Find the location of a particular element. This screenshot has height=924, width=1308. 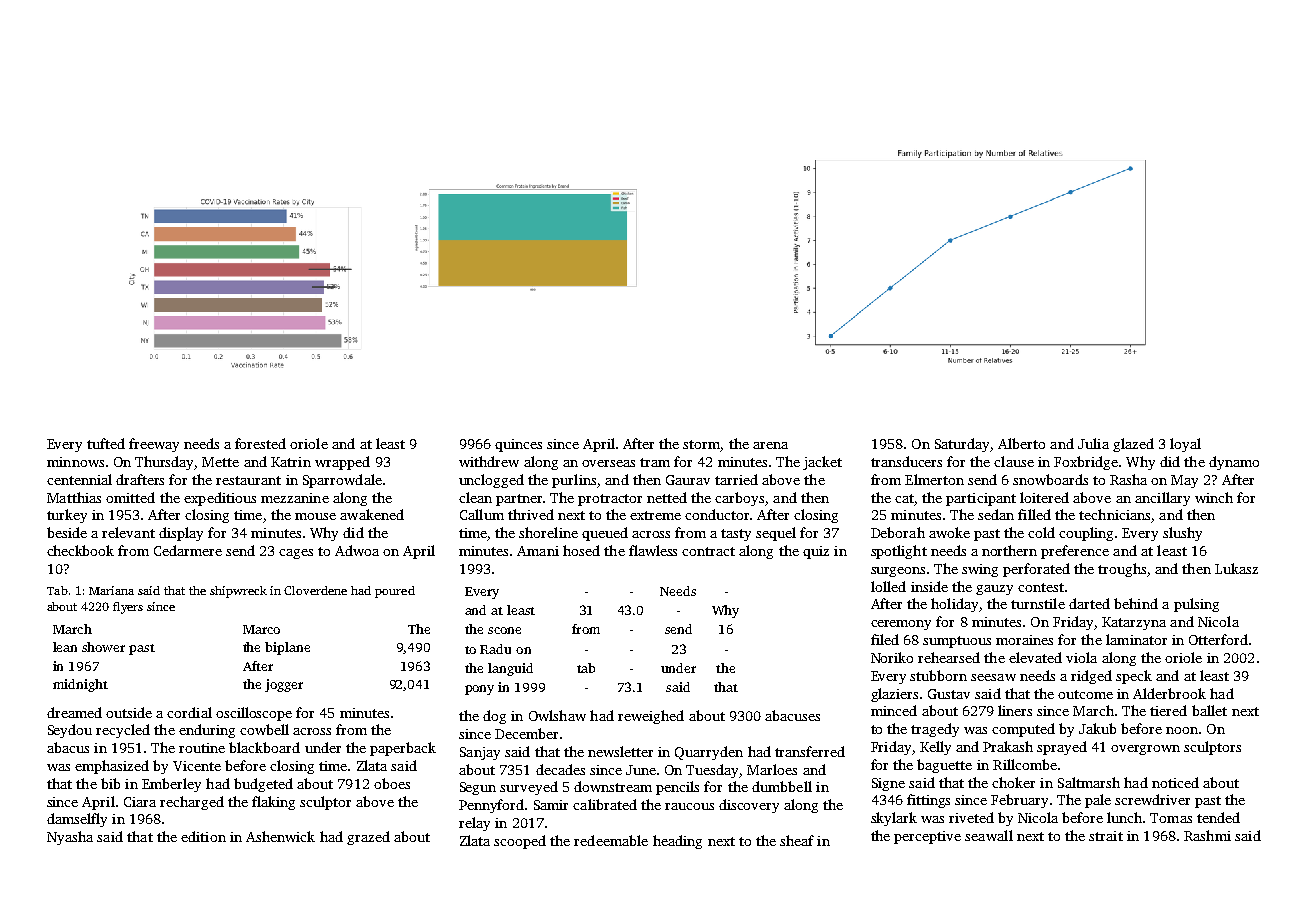

paperback is located at coordinates (403, 749).
